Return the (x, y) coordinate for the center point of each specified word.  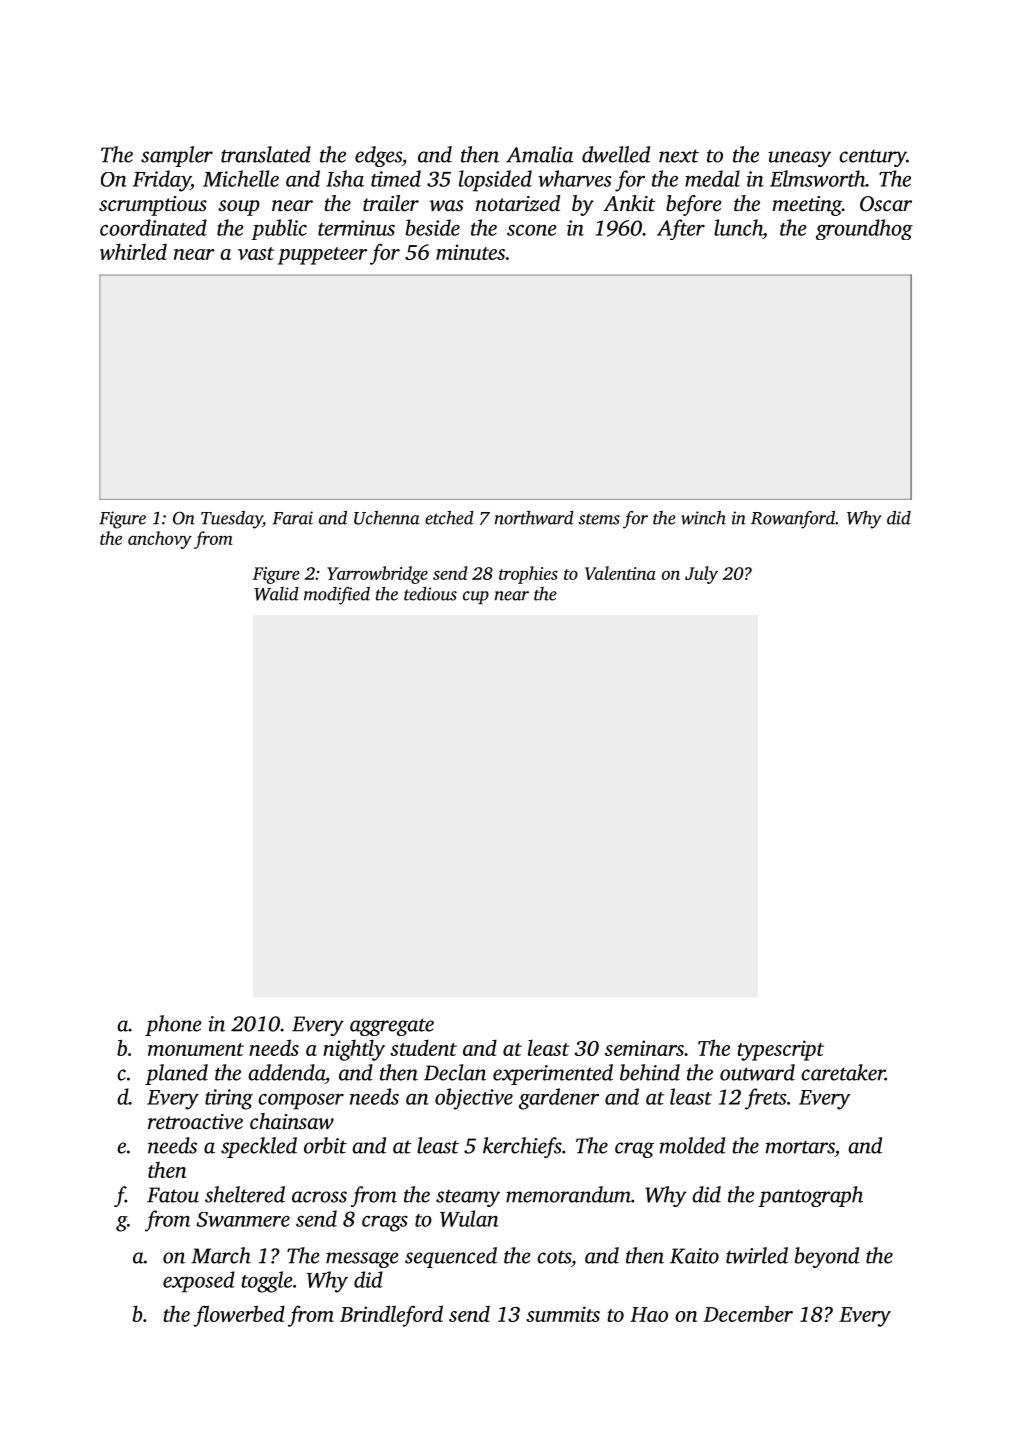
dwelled (616, 154)
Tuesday (232, 520)
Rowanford (793, 520)
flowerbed (239, 1316)
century (872, 158)
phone (173, 1025)
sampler (177, 156)
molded (692, 1145)
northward (534, 518)
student (423, 1047)
